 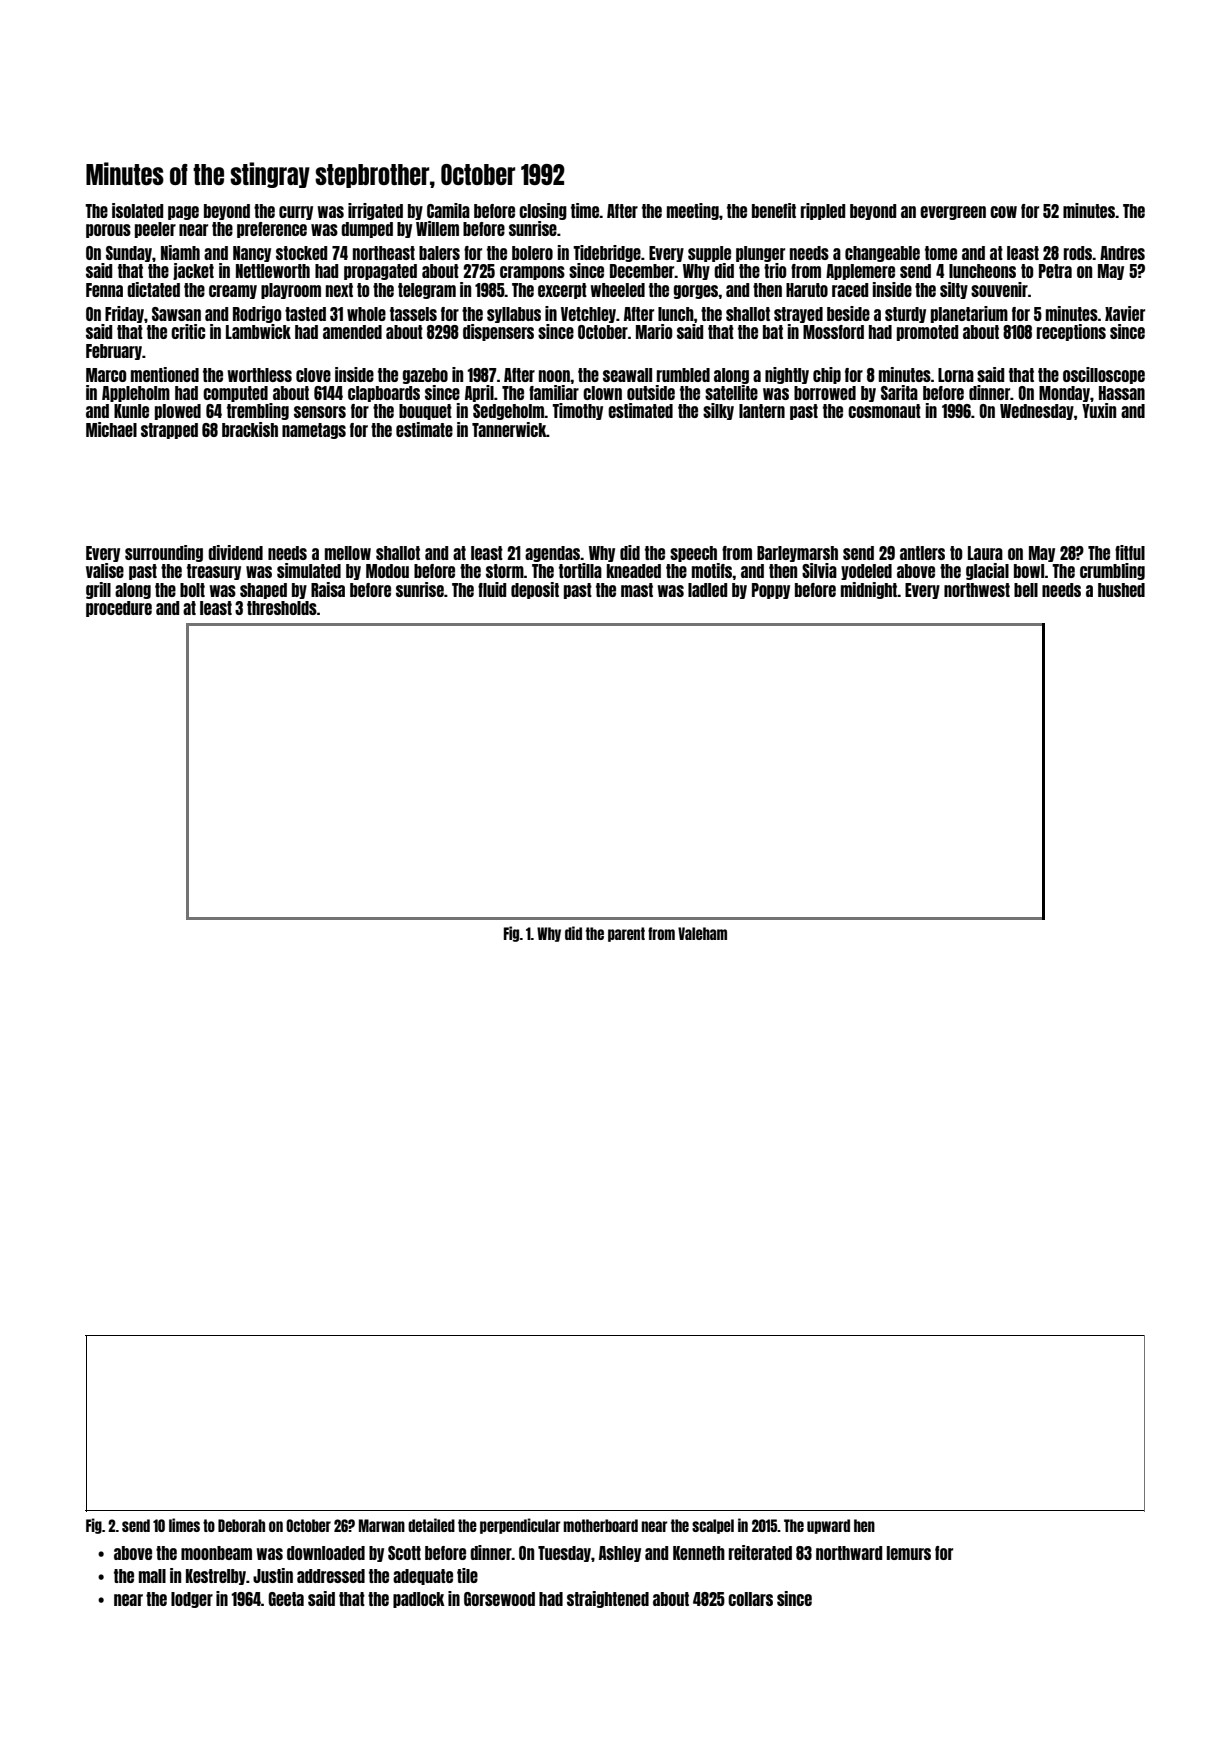 I want to click on Andres, so click(x=1122, y=253).
